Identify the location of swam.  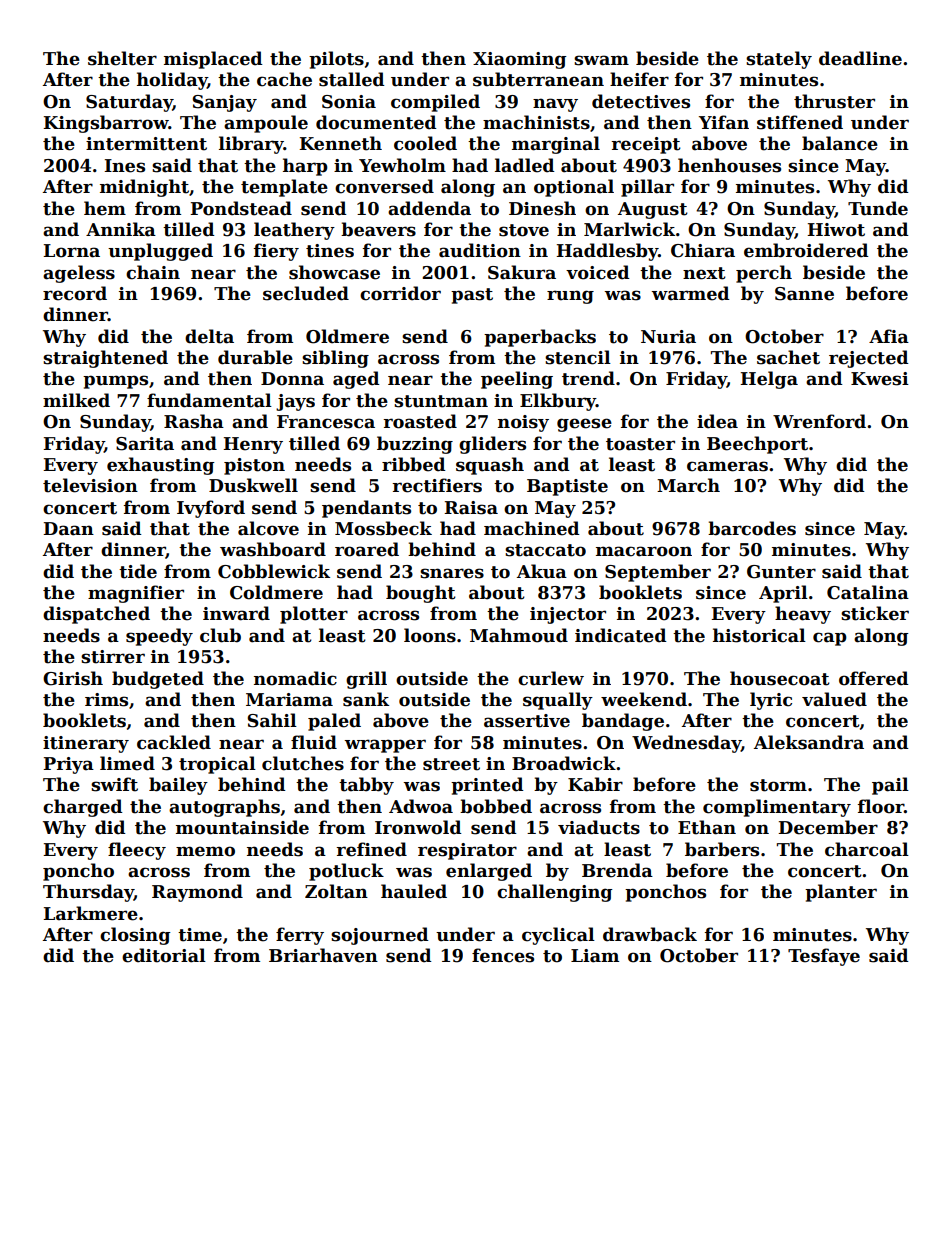
(601, 60).
